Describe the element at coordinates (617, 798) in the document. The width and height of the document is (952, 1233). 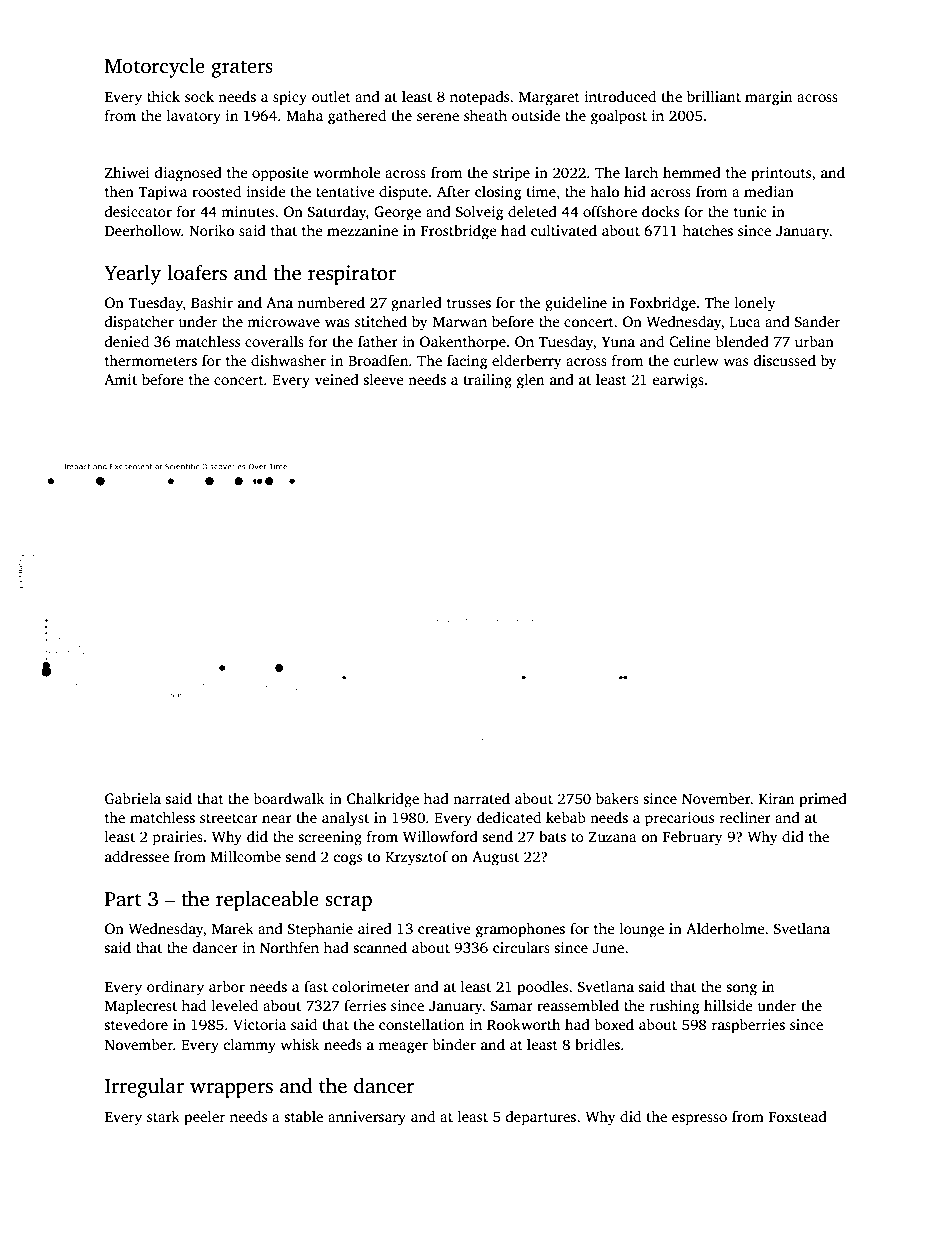
I see `bakers` at that location.
